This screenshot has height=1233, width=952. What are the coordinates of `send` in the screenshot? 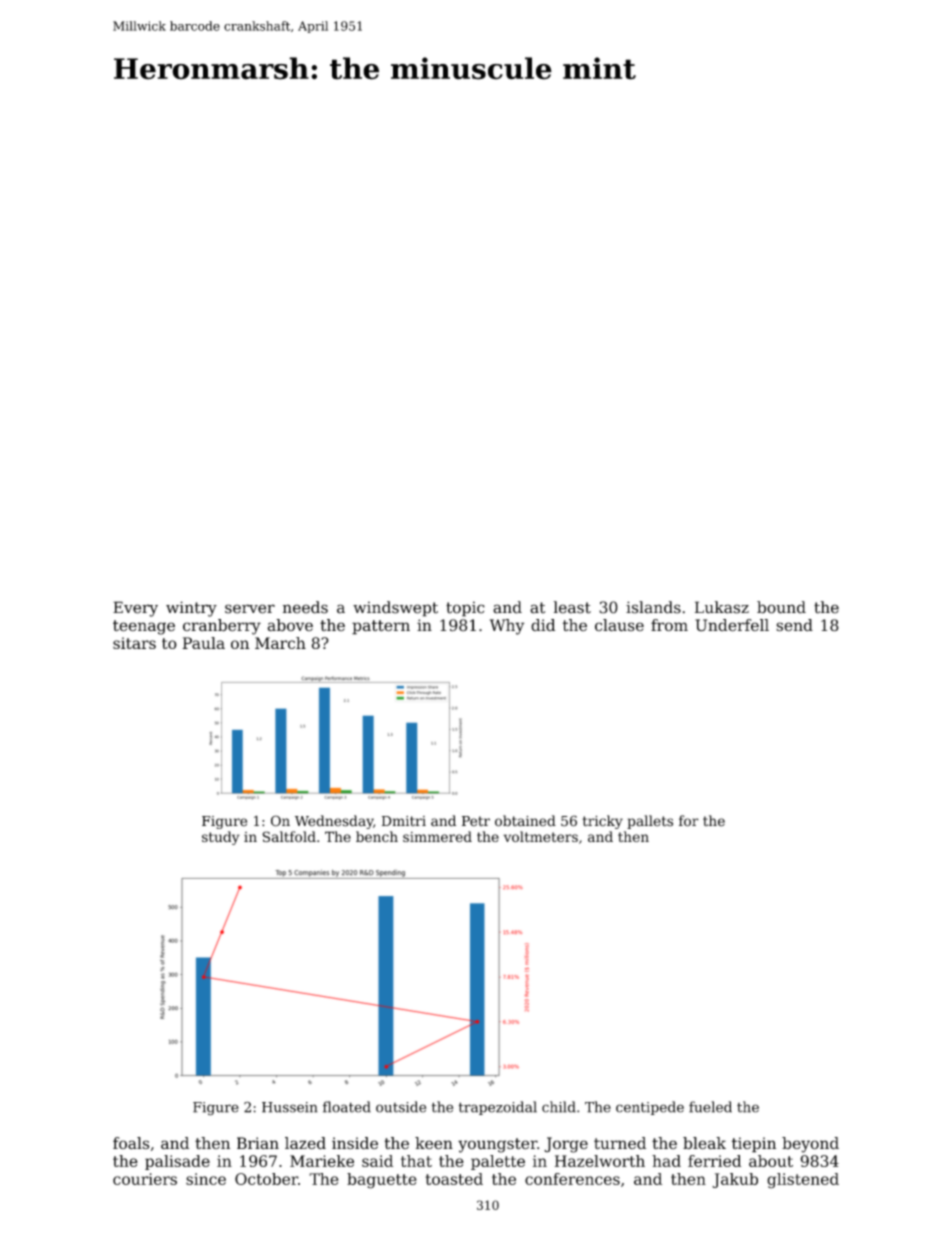 It's located at (794, 625).
